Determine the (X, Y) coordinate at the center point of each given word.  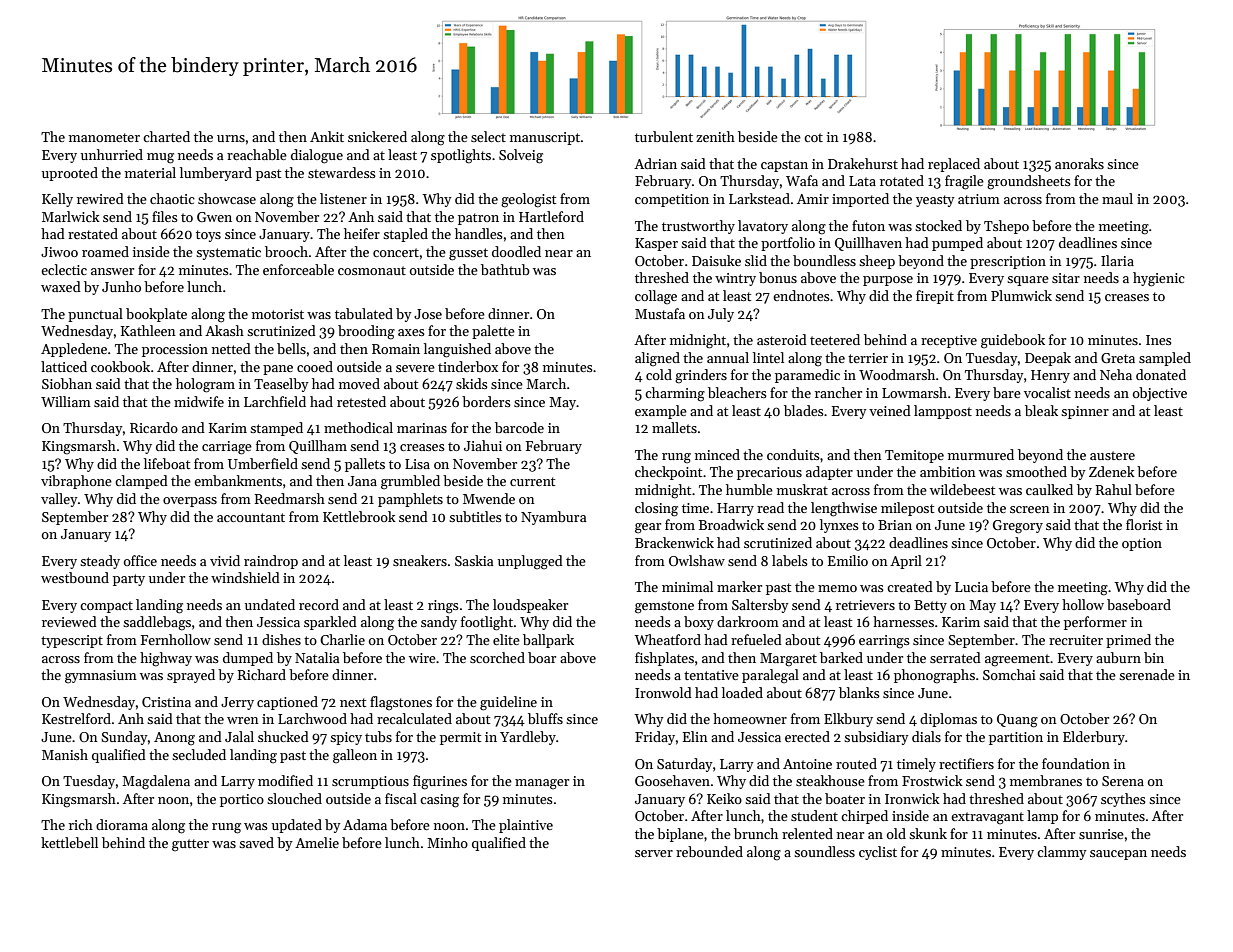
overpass (190, 502)
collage (656, 297)
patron (478, 219)
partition (1016, 738)
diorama (122, 824)
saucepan (1118, 855)
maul (1117, 198)
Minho (447, 842)
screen (1030, 509)
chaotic (172, 198)
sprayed (191, 676)
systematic (228, 253)
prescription (1008, 262)
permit (460, 738)
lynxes (839, 526)
